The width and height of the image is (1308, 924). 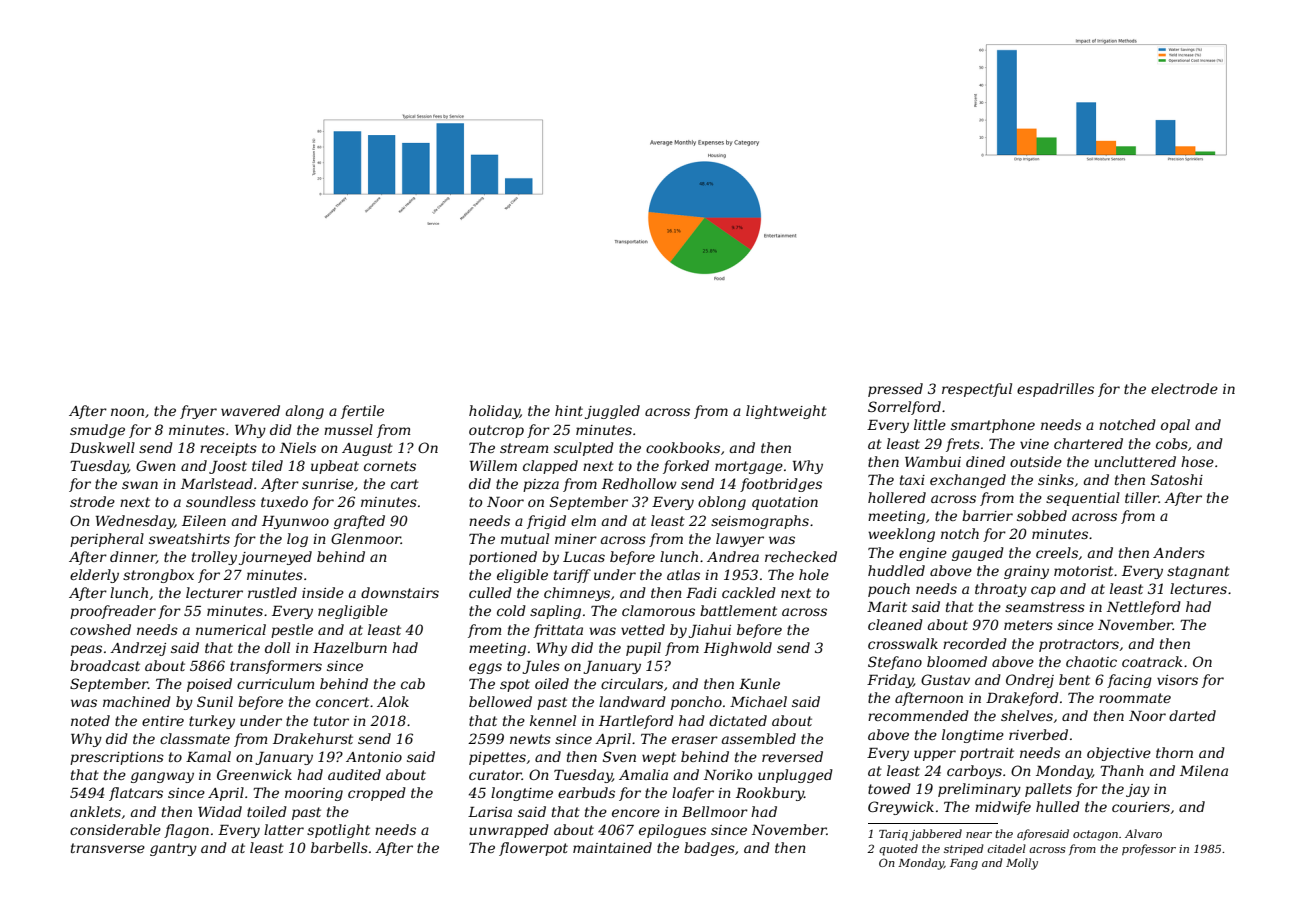 What do you see at coordinates (1055, 390) in the image?
I see `espadrilles` at bounding box center [1055, 390].
